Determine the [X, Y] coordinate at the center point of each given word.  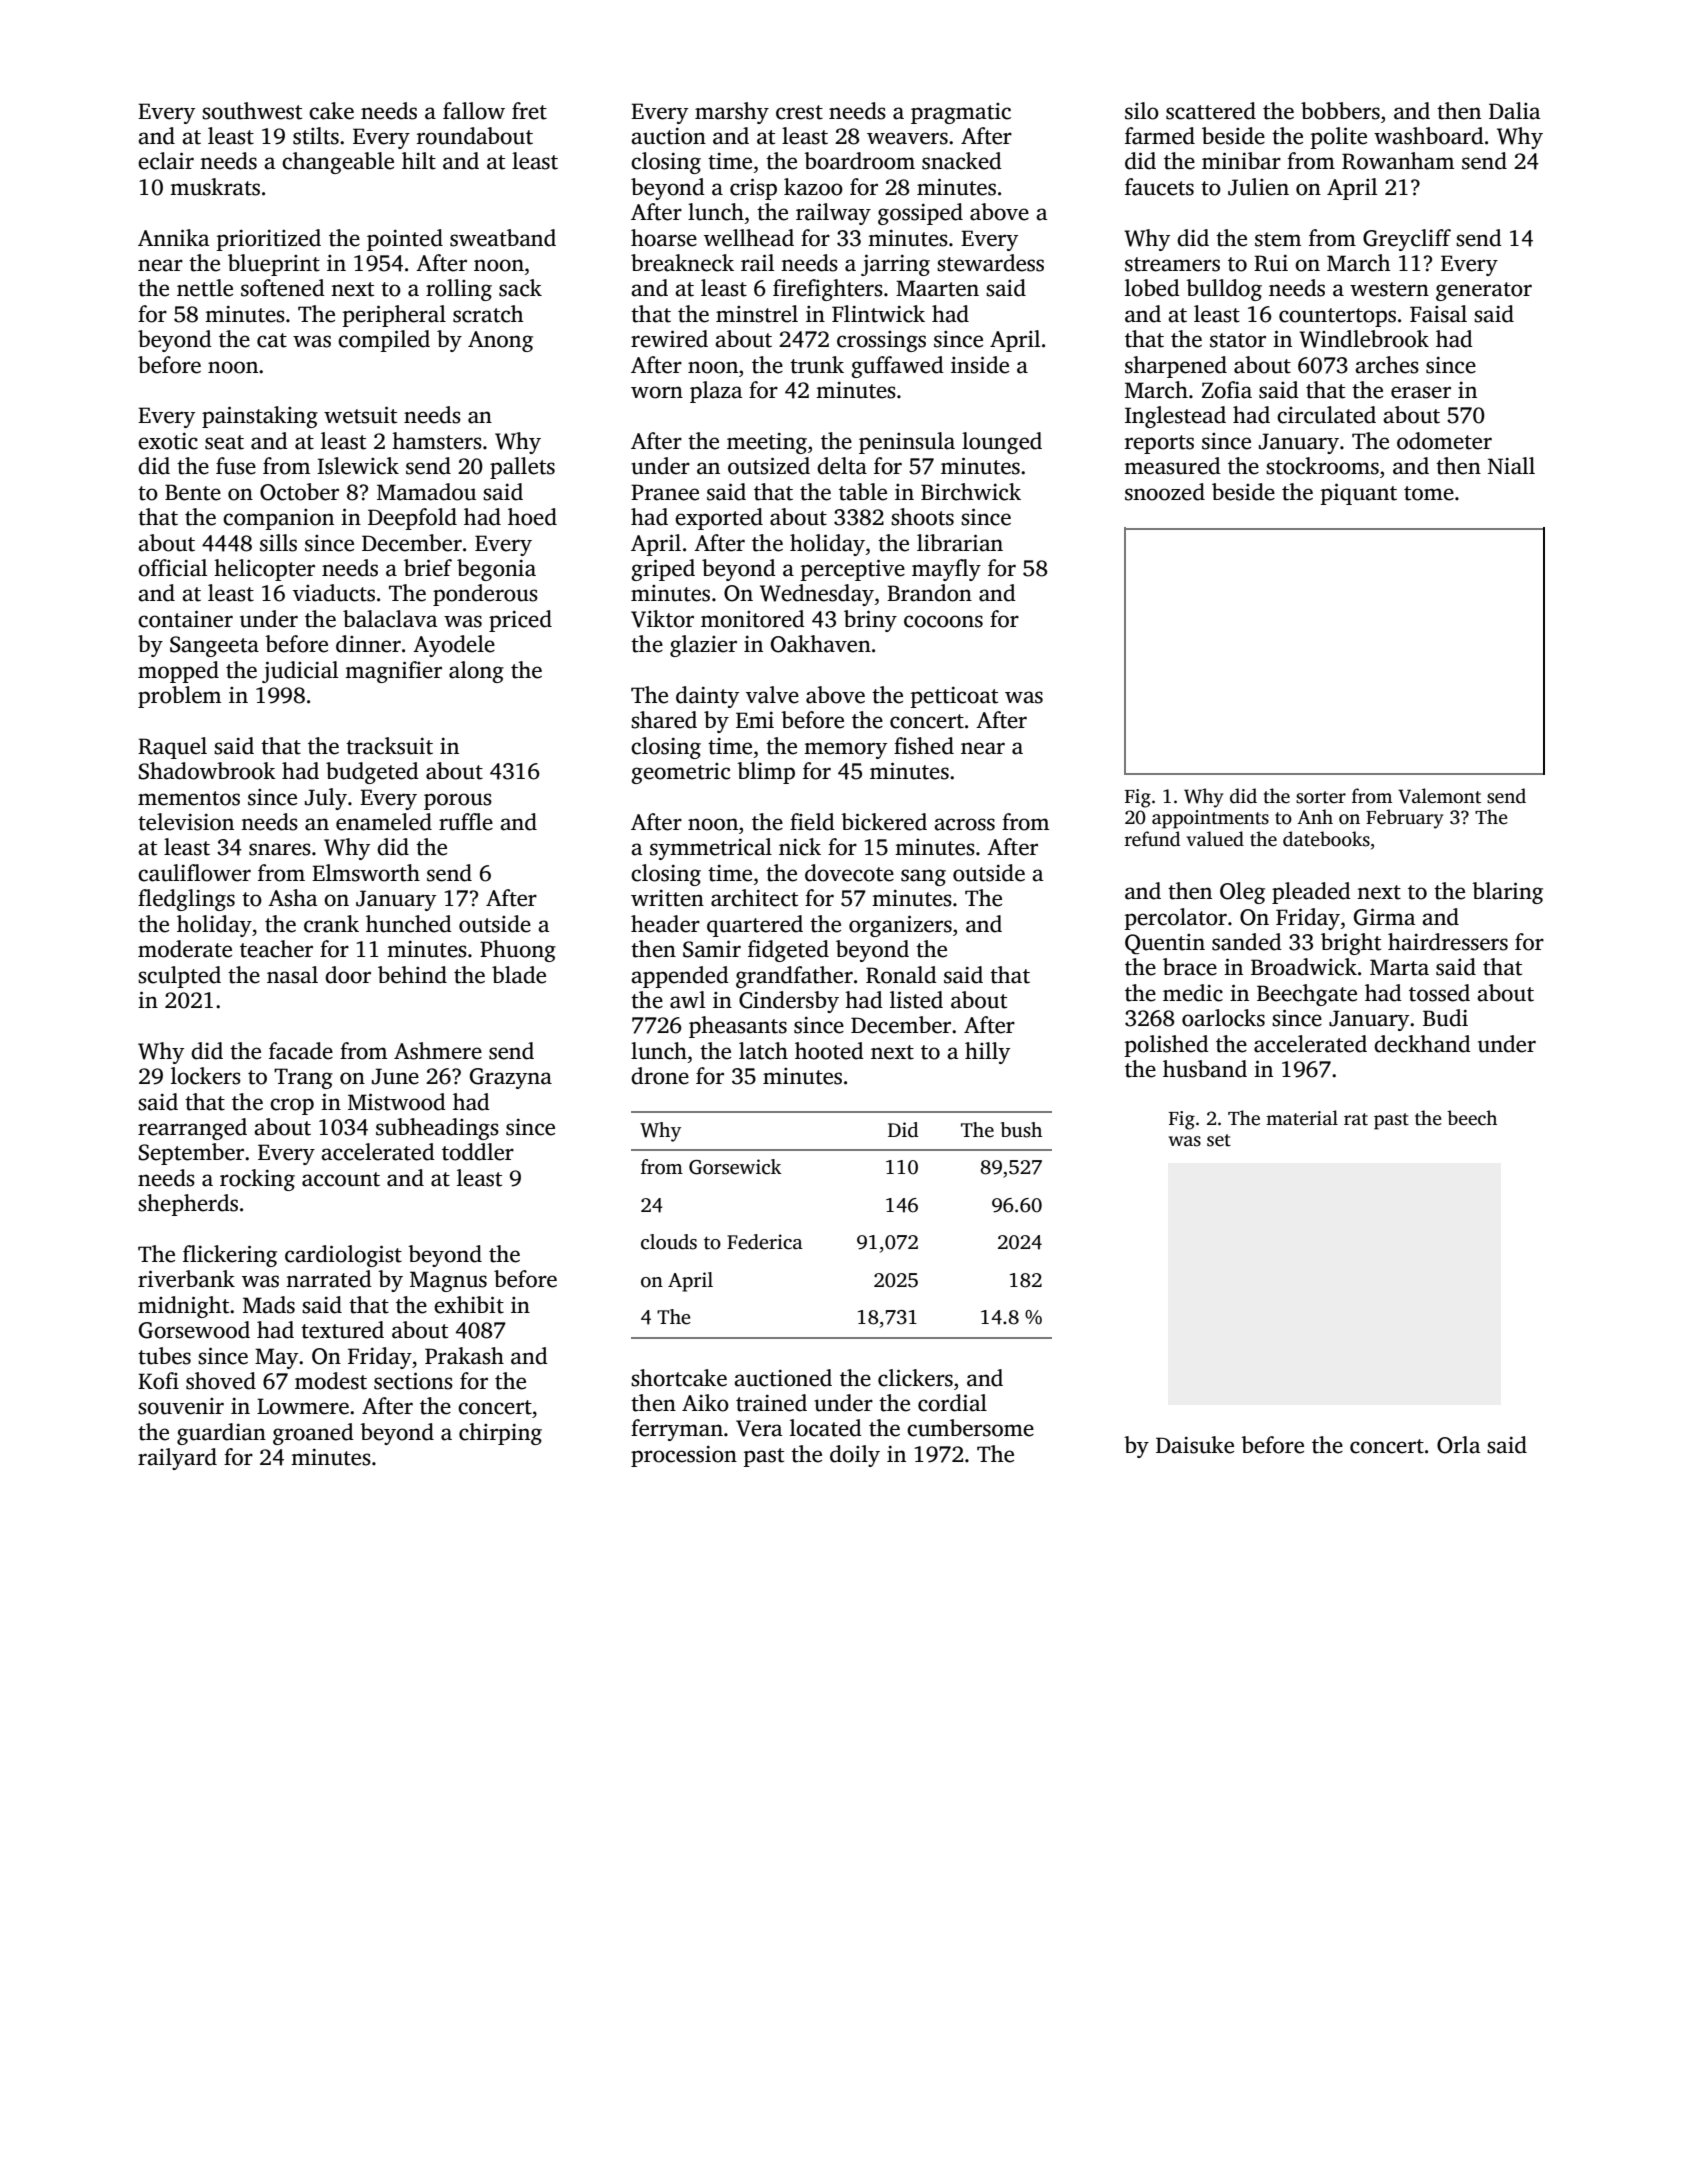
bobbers [1340, 111]
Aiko [705, 1403]
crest [799, 112]
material [1302, 1118]
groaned [313, 1434]
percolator [1175, 919]
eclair [166, 161]
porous [458, 801]
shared [664, 720]
